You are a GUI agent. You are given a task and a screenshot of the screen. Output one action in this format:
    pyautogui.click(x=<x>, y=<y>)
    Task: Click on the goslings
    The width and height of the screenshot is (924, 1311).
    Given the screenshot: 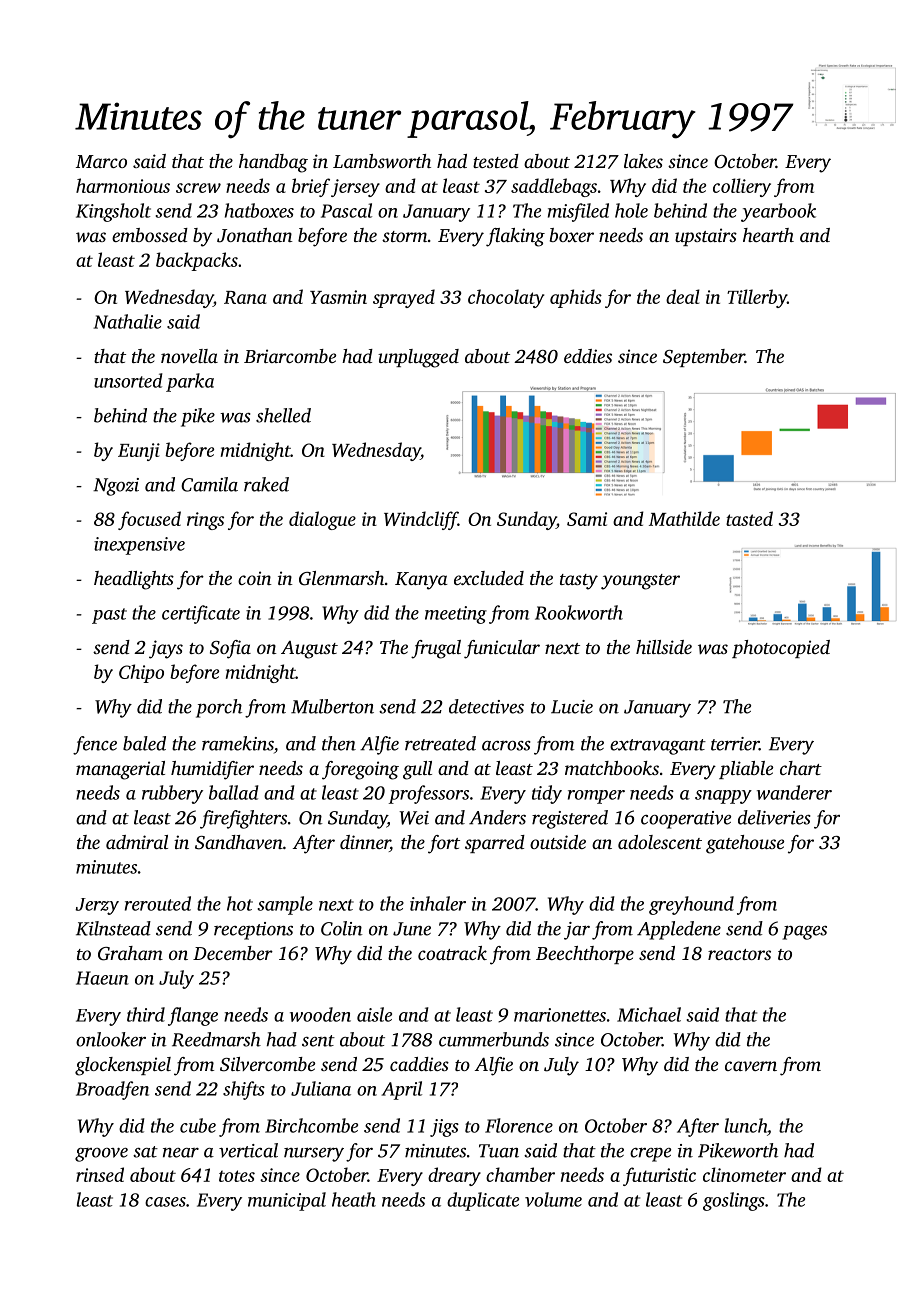 What is the action you would take?
    pyautogui.click(x=734, y=1201)
